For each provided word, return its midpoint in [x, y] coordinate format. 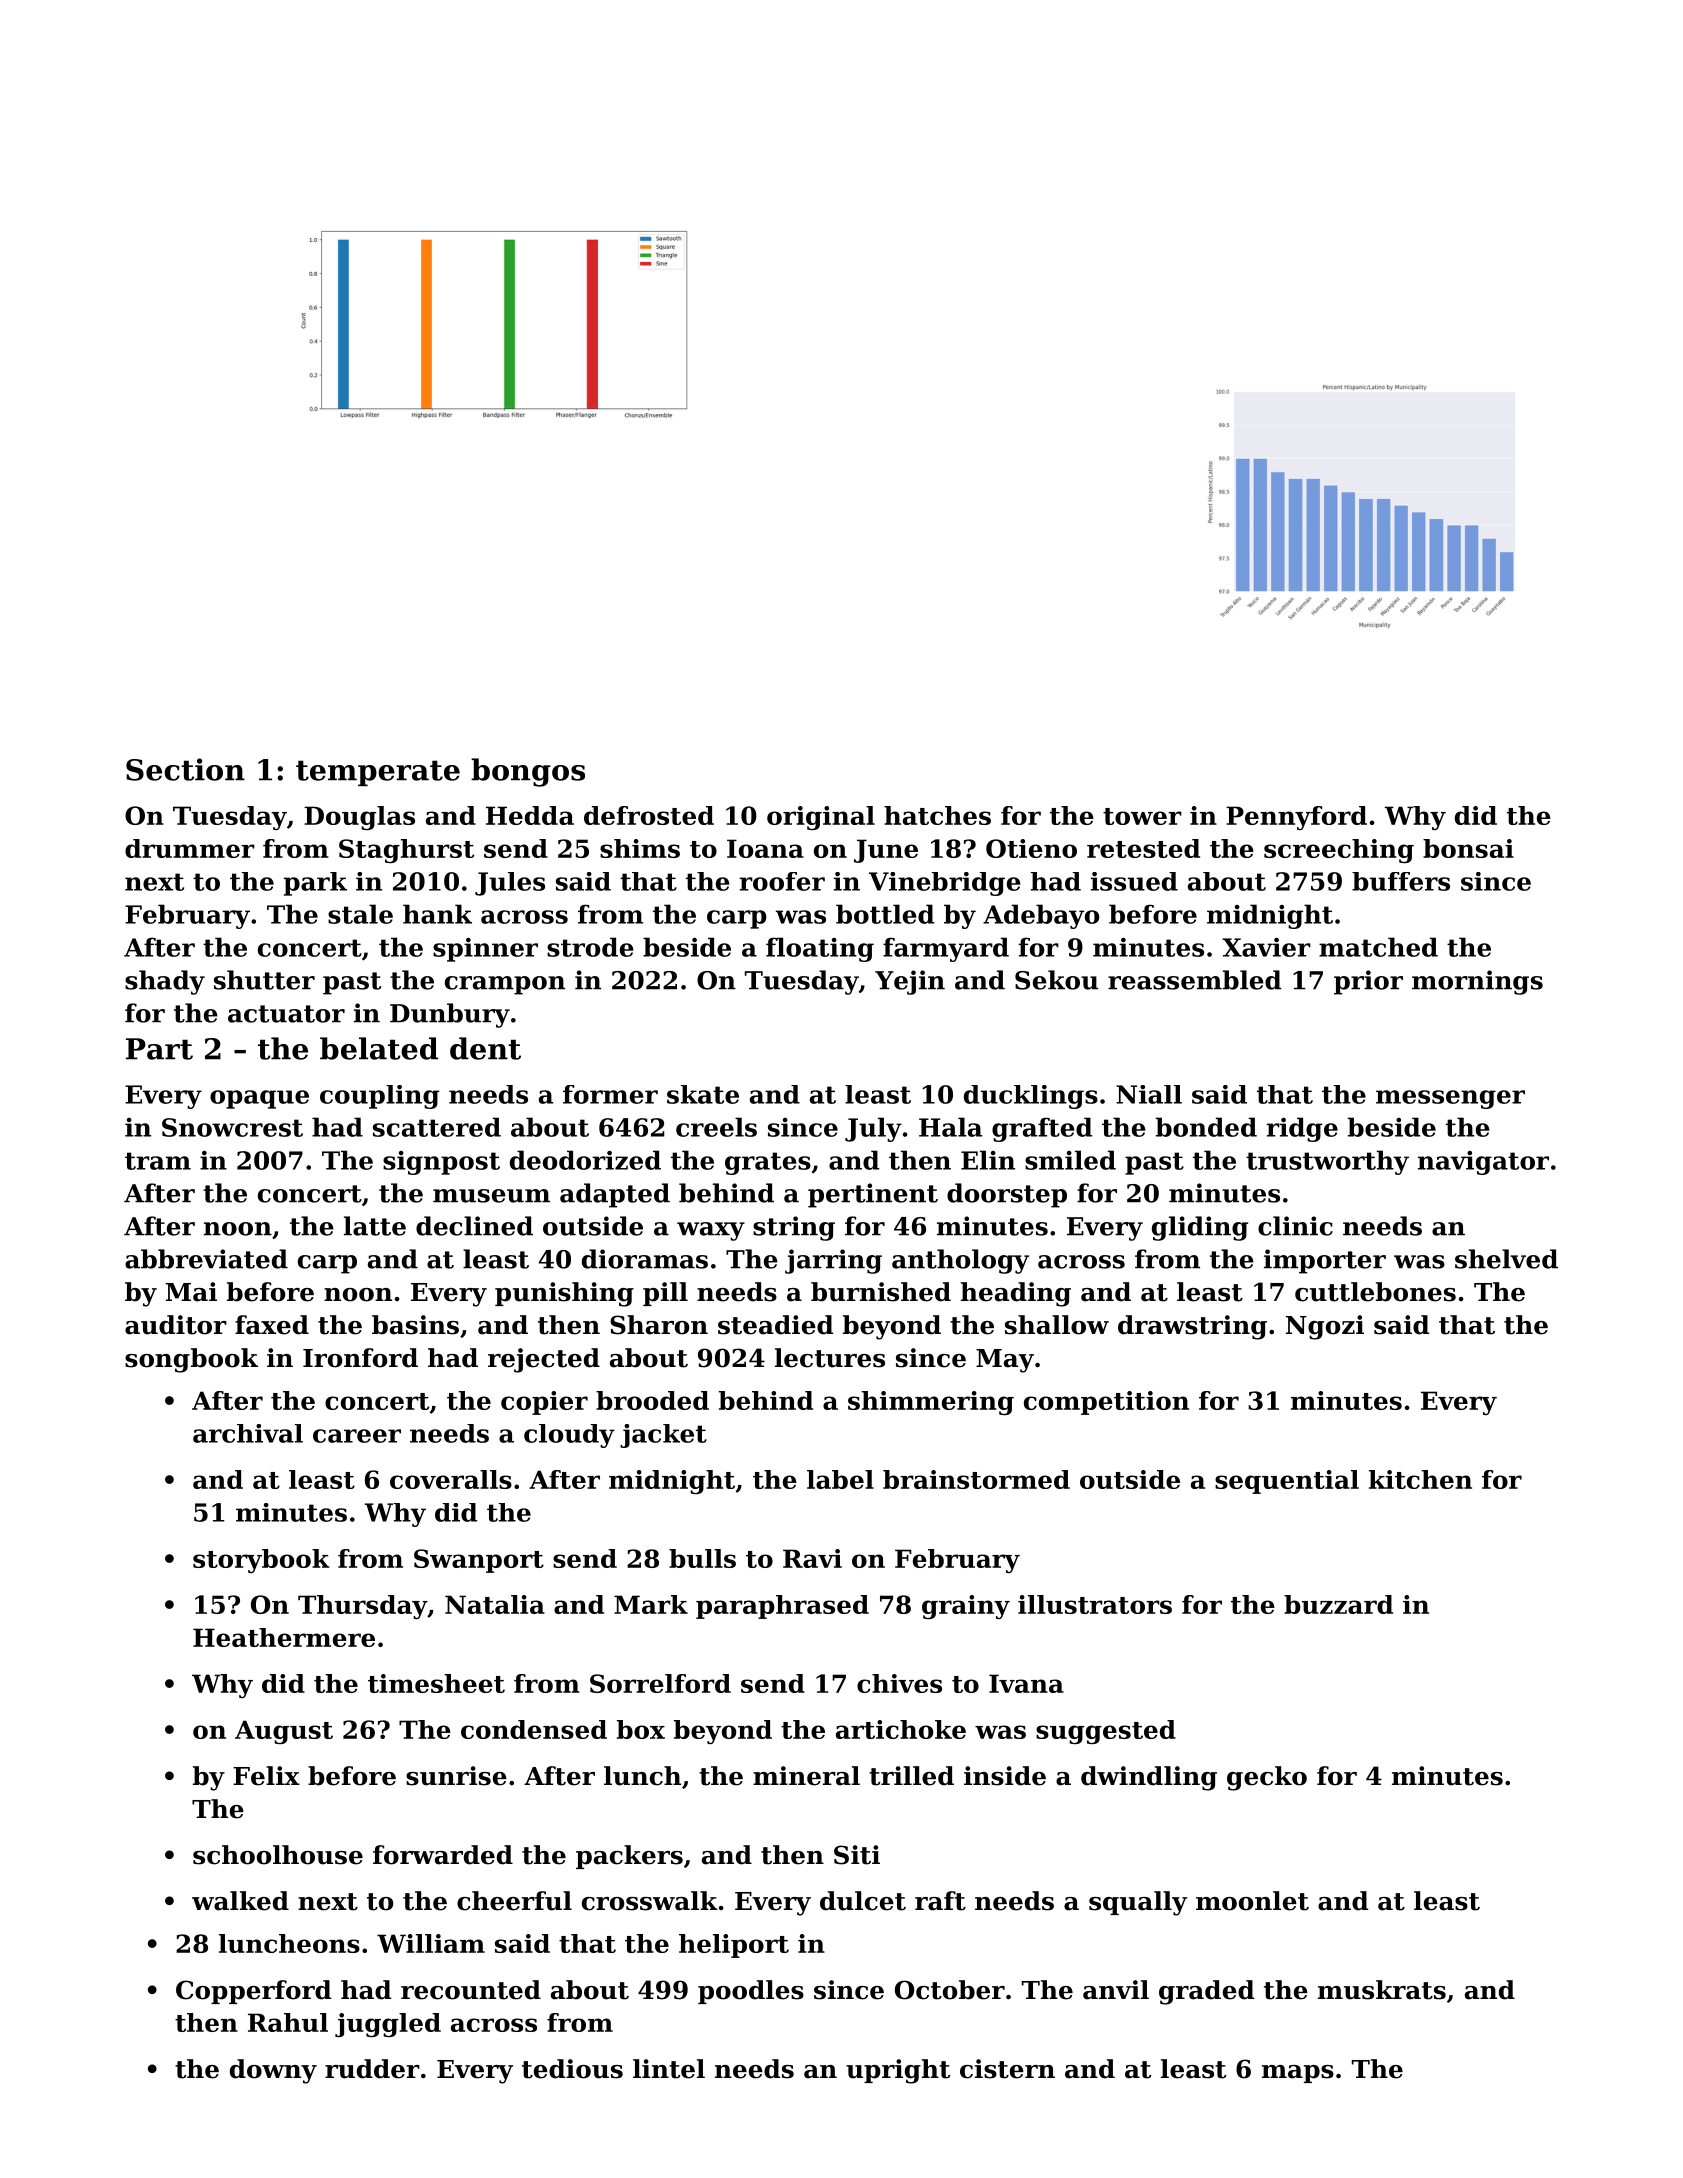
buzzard [1338, 1604]
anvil [1116, 1990]
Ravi [812, 1558]
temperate [378, 773]
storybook [261, 1561]
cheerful [514, 1901]
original [821, 818]
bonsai [1468, 848]
